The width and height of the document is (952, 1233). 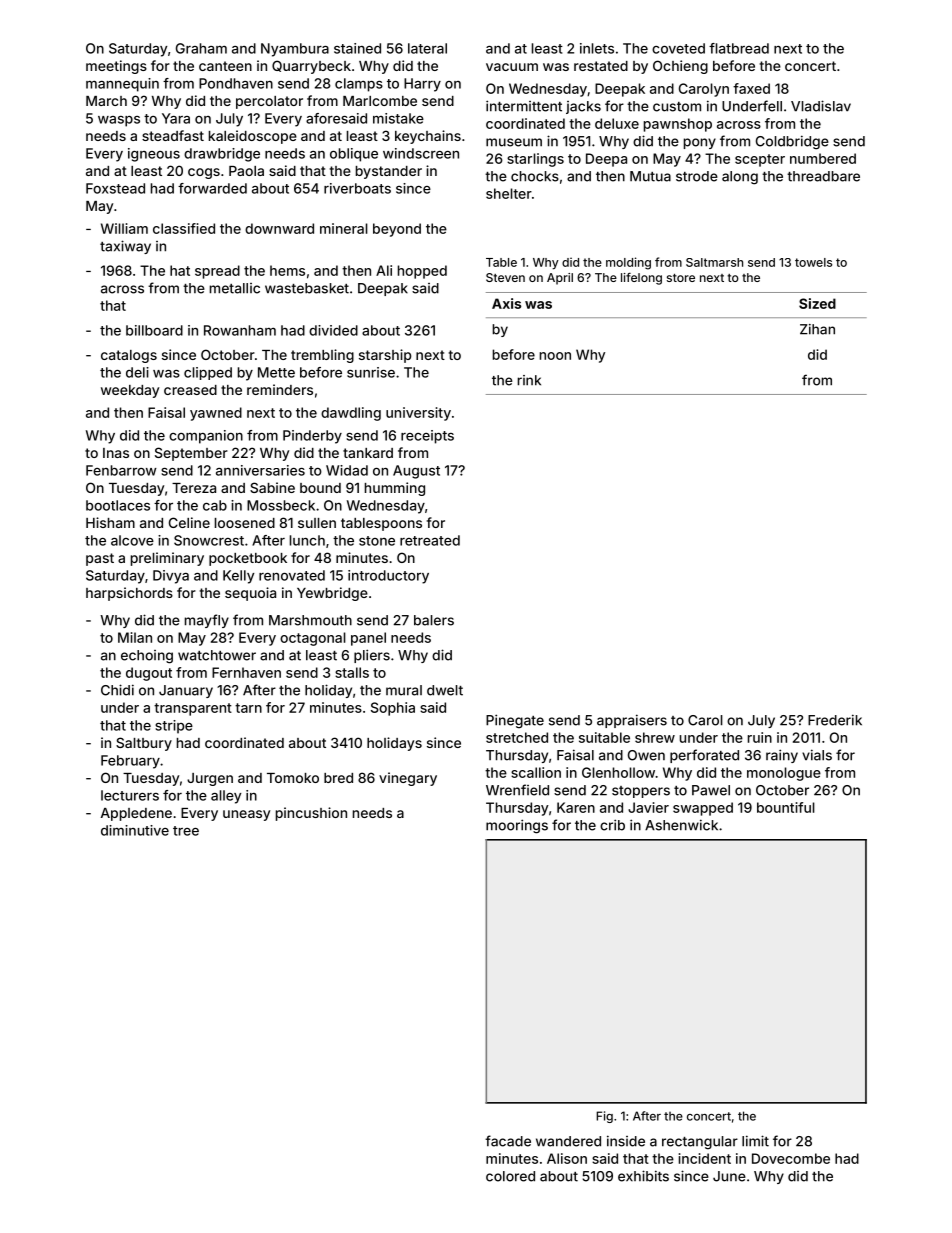 I want to click on colored, so click(x=510, y=1176).
